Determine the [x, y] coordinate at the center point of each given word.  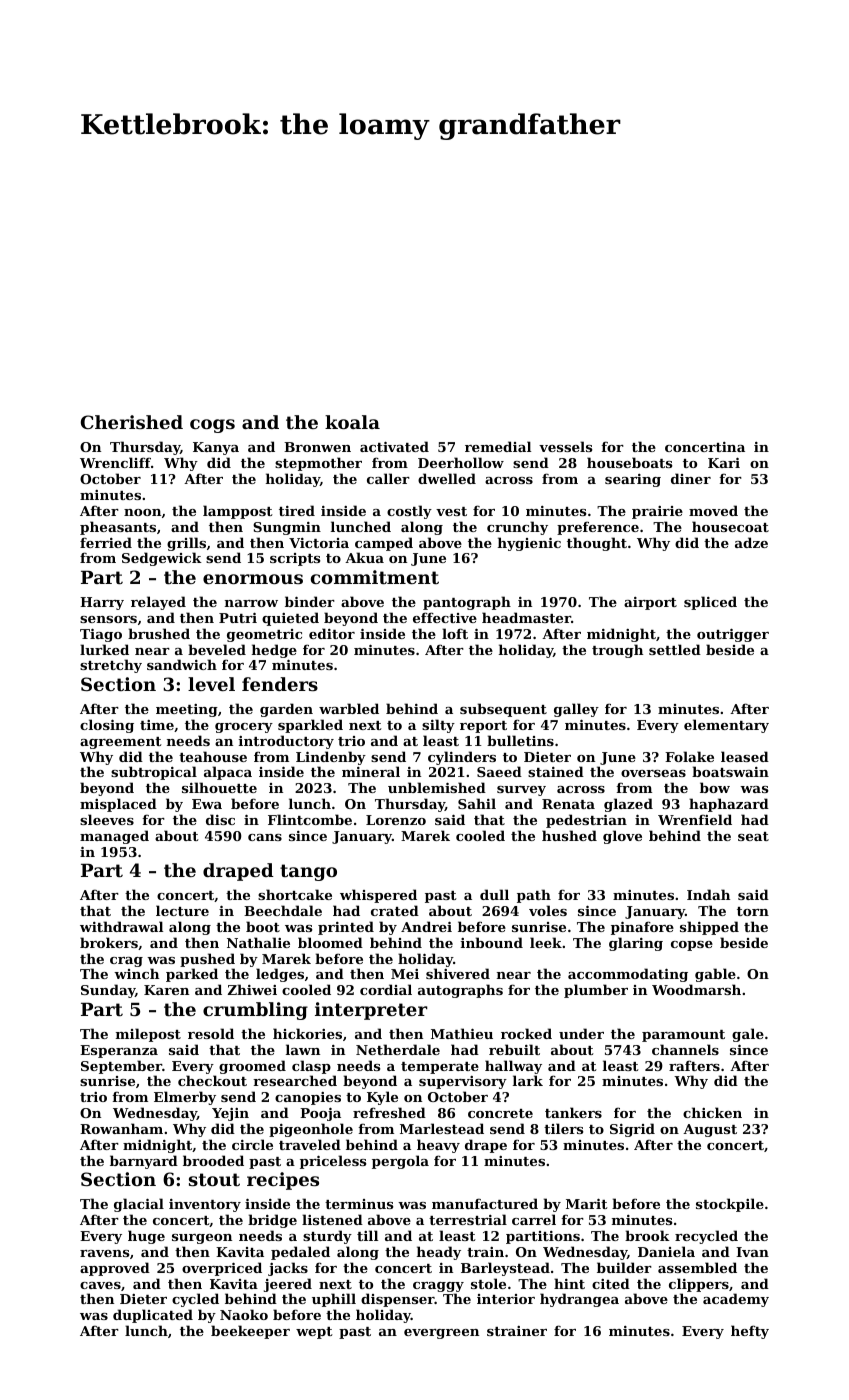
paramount [683, 1036]
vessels [565, 446]
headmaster [526, 617]
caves [100, 1285]
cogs [212, 426]
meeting [187, 710]
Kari [724, 463]
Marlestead [442, 1128]
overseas [653, 773]
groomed [252, 1067]
